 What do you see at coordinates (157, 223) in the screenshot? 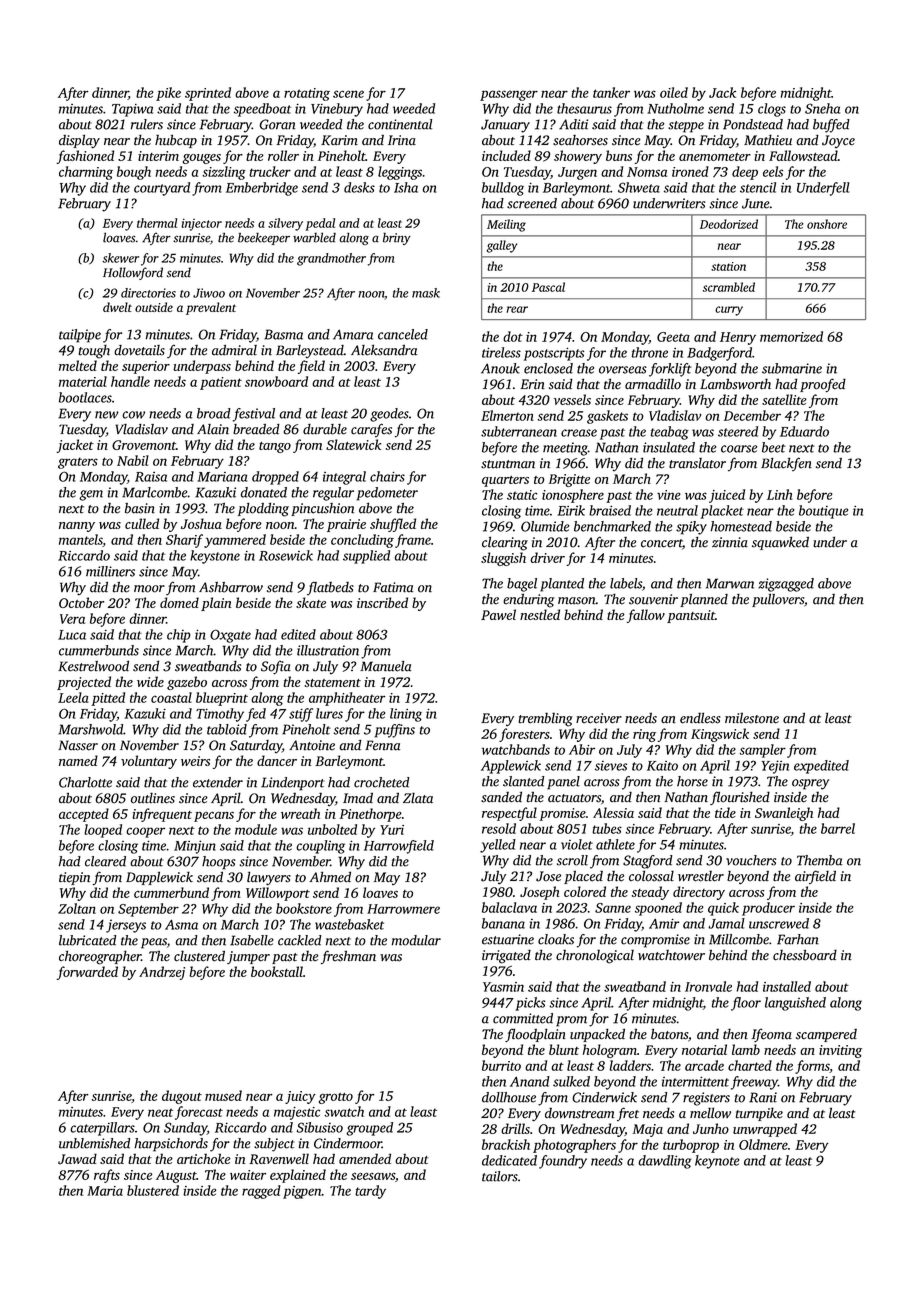
I see `thermal` at bounding box center [157, 223].
